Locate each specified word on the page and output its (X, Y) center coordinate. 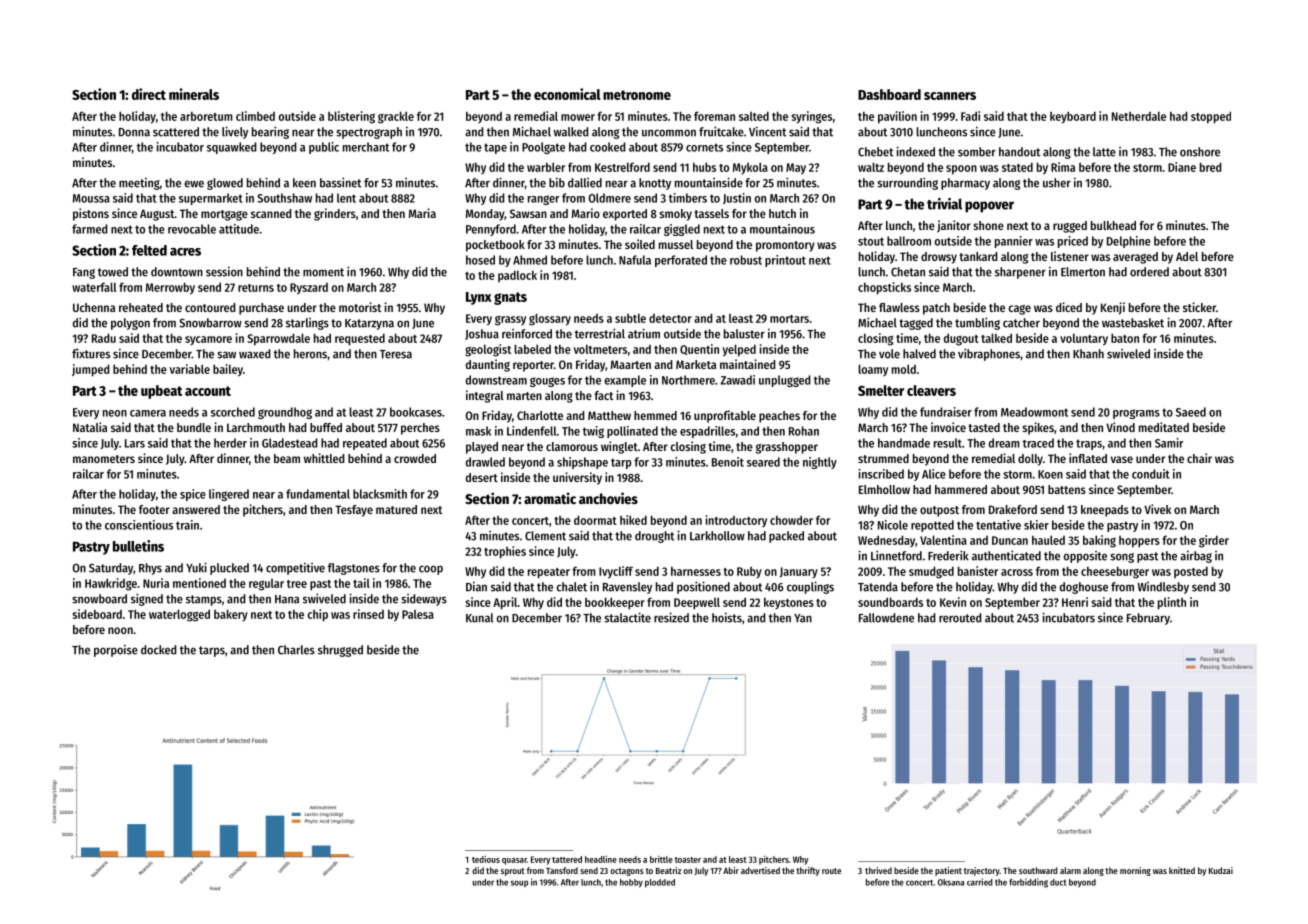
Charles (296, 650)
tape (495, 148)
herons (310, 354)
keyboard (1073, 117)
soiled (640, 244)
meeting (139, 183)
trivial (944, 204)
